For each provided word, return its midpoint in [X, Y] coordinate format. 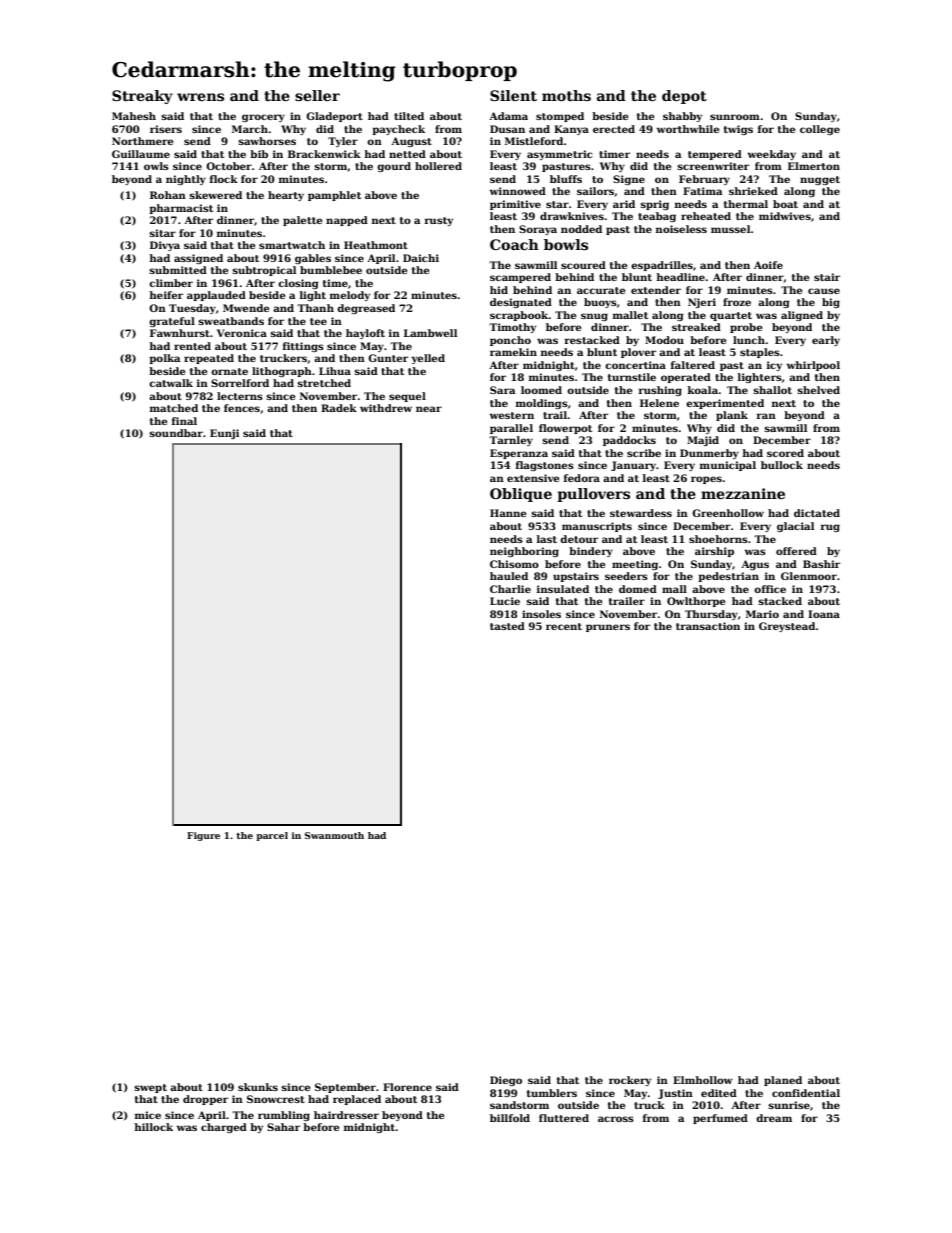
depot [684, 97]
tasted [507, 626]
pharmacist [181, 209]
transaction [708, 626]
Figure [203, 836]
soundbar [176, 433]
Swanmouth [334, 835]
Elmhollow [703, 1080]
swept [150, 1088]
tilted [409, 116]
